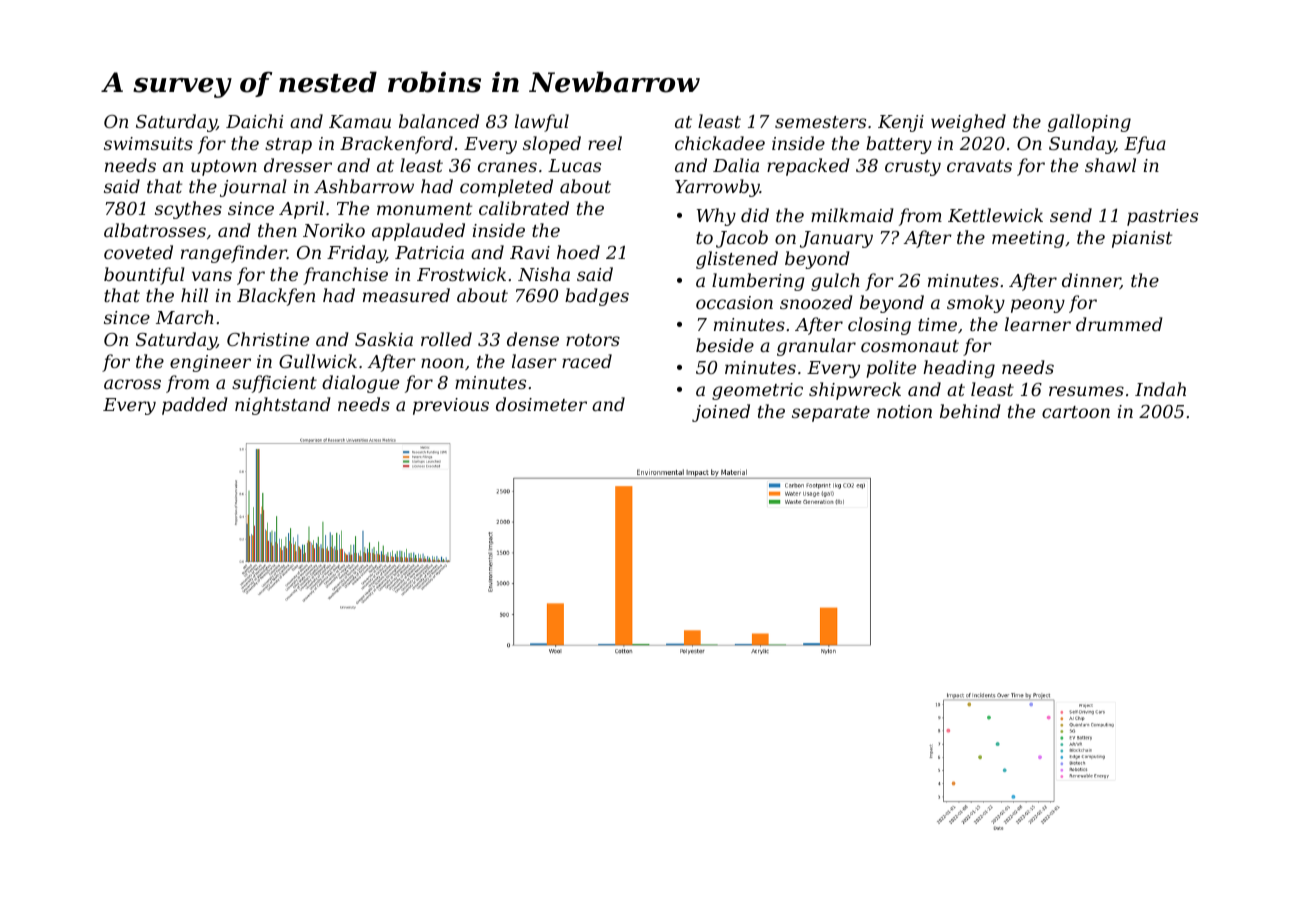 The image size is (1308, 924). What do you see at coordinates (288, 146) in the image?
I see `strap` at bounding box center [288, 146].
